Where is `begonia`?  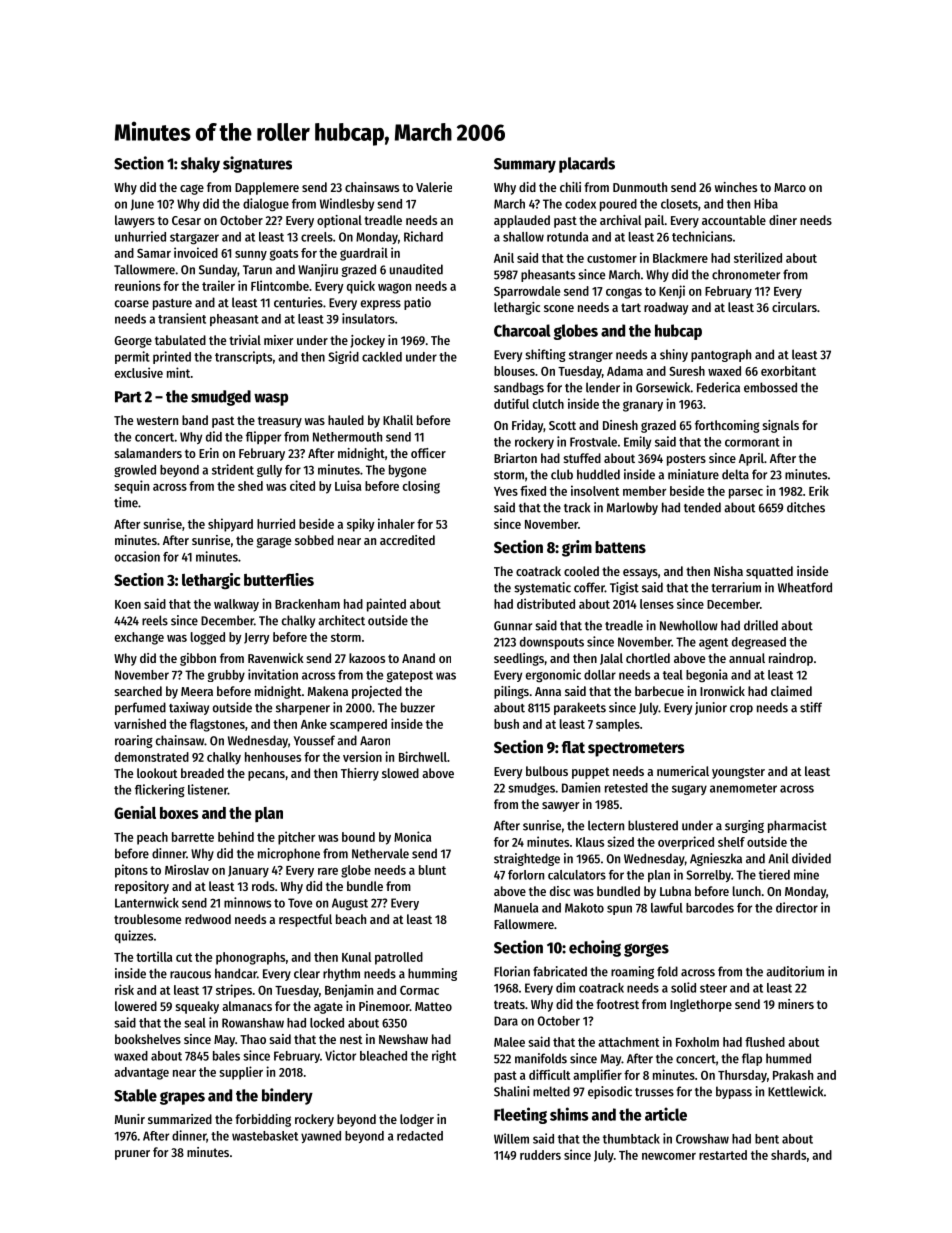
begonia is located at coordinates (707, 675).
